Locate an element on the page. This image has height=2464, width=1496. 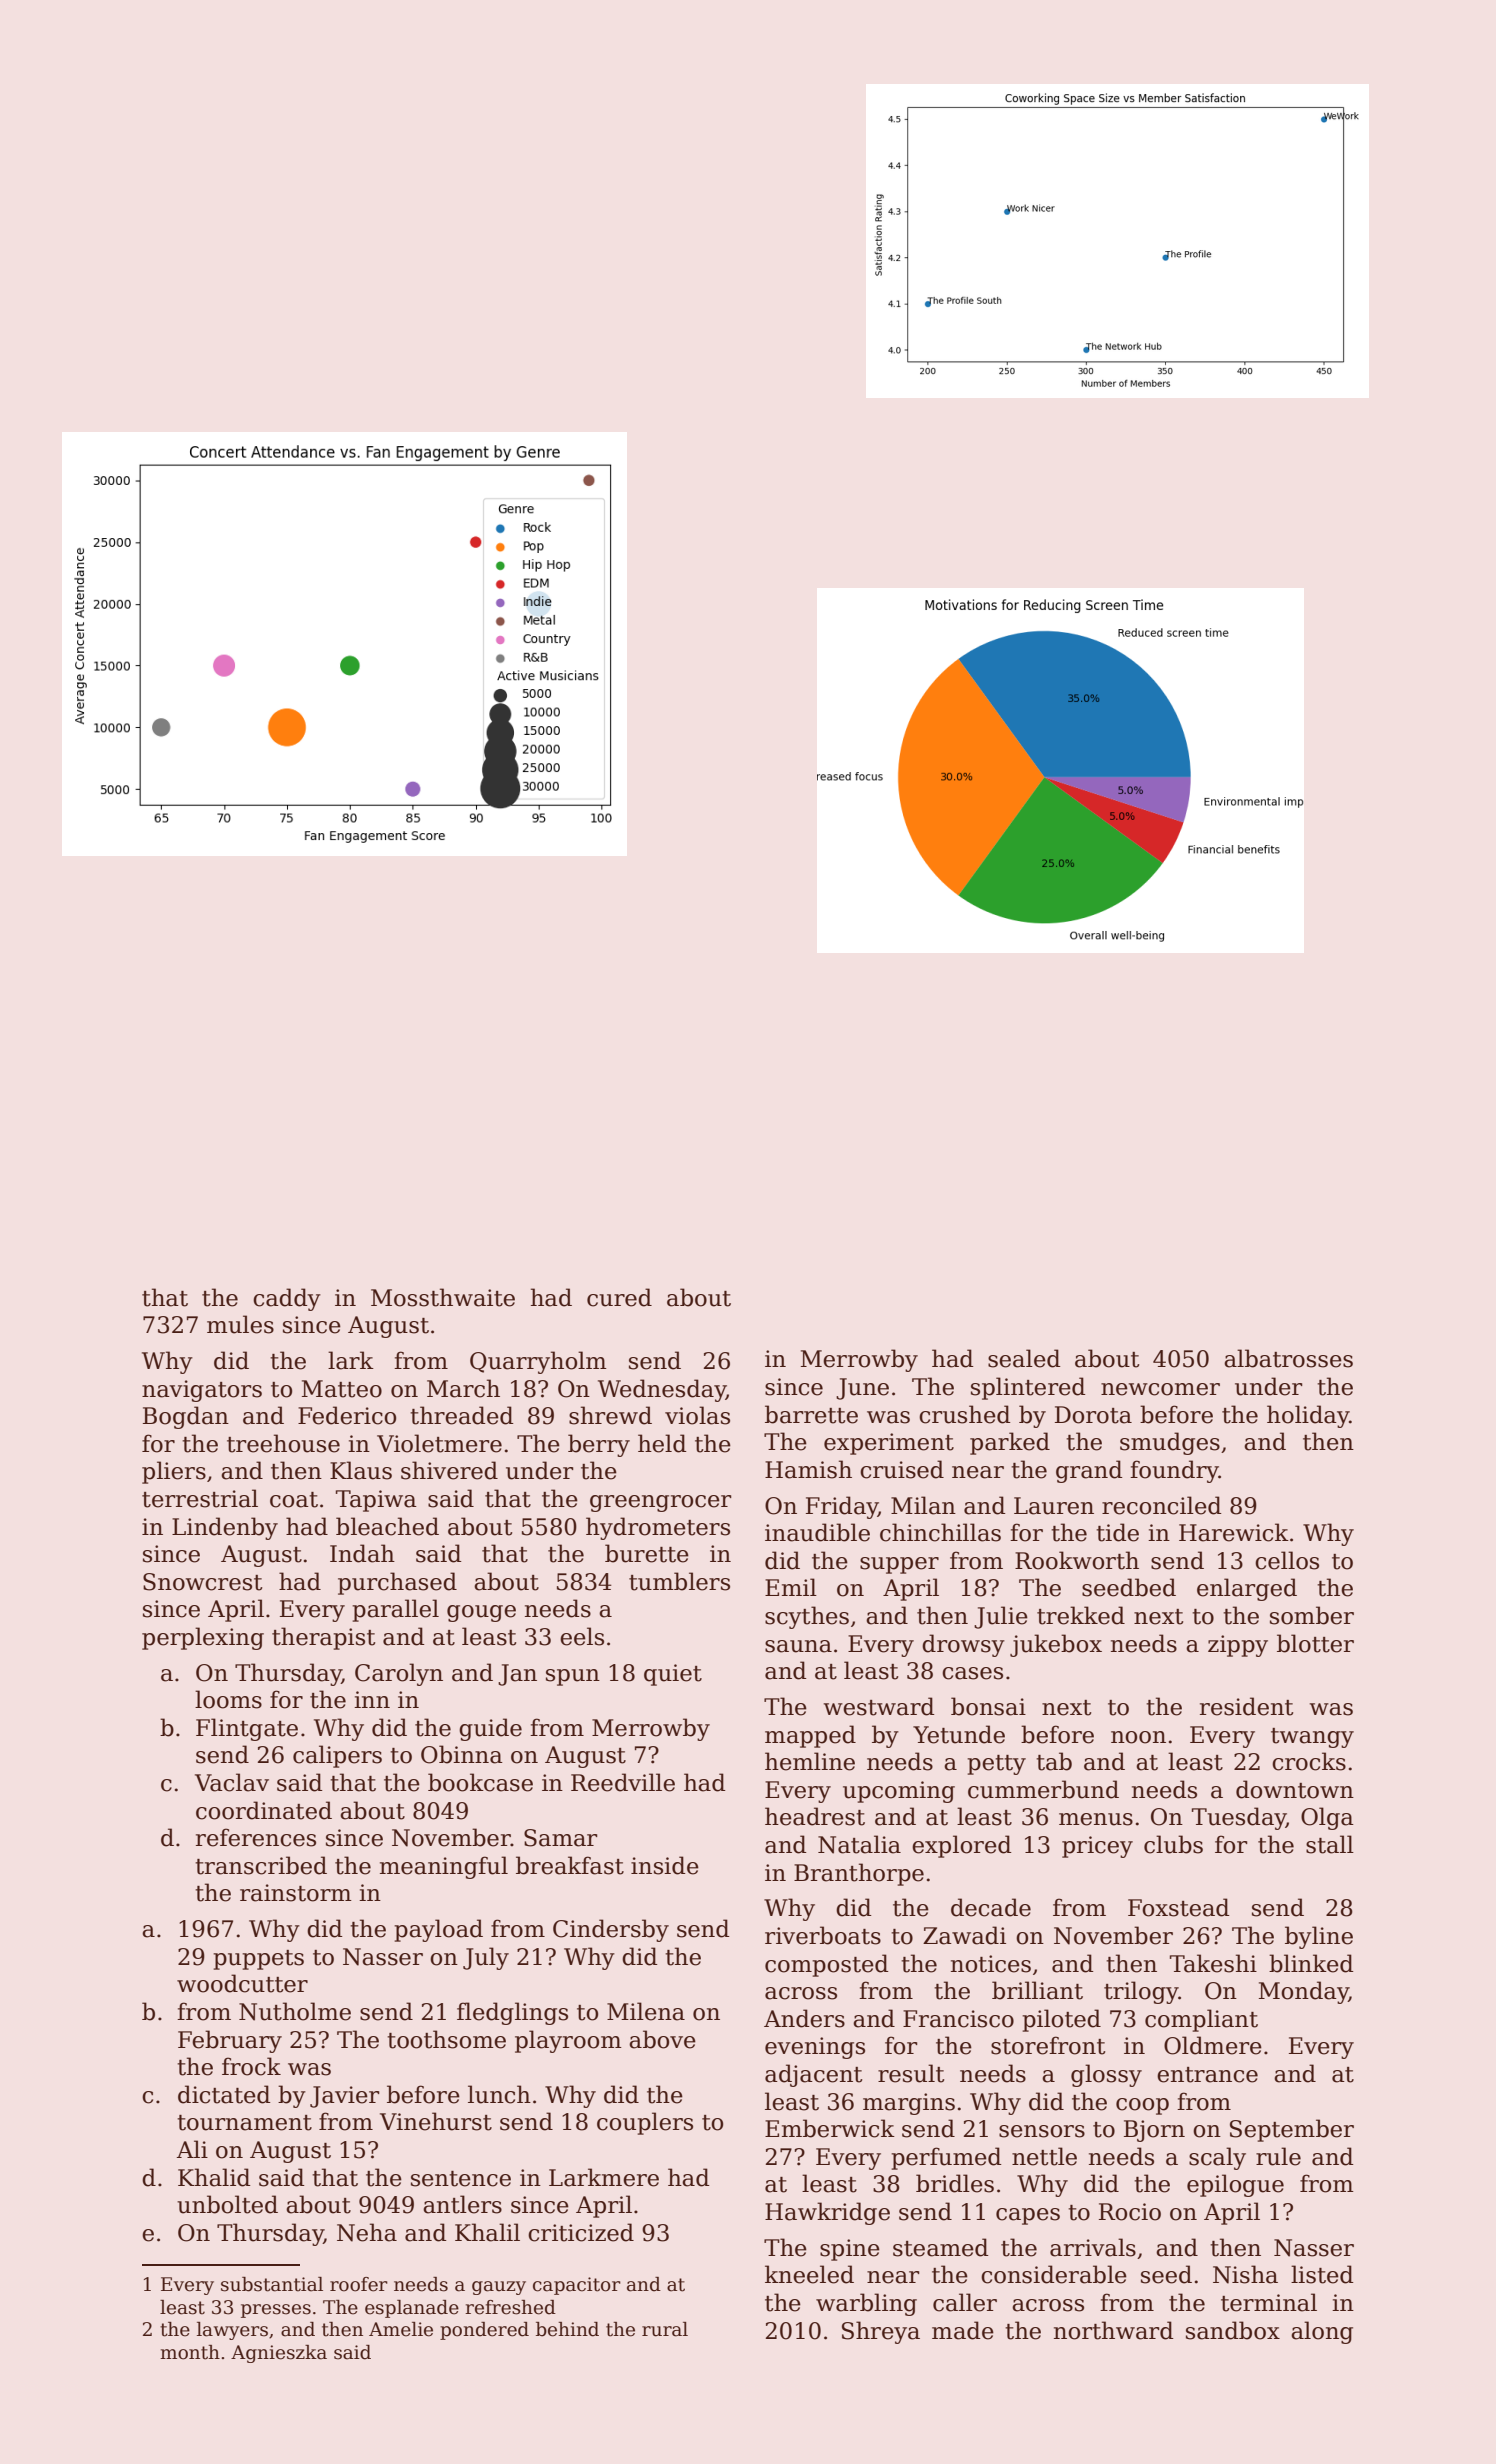
sealed is located at coordinates (1024, 1358).
